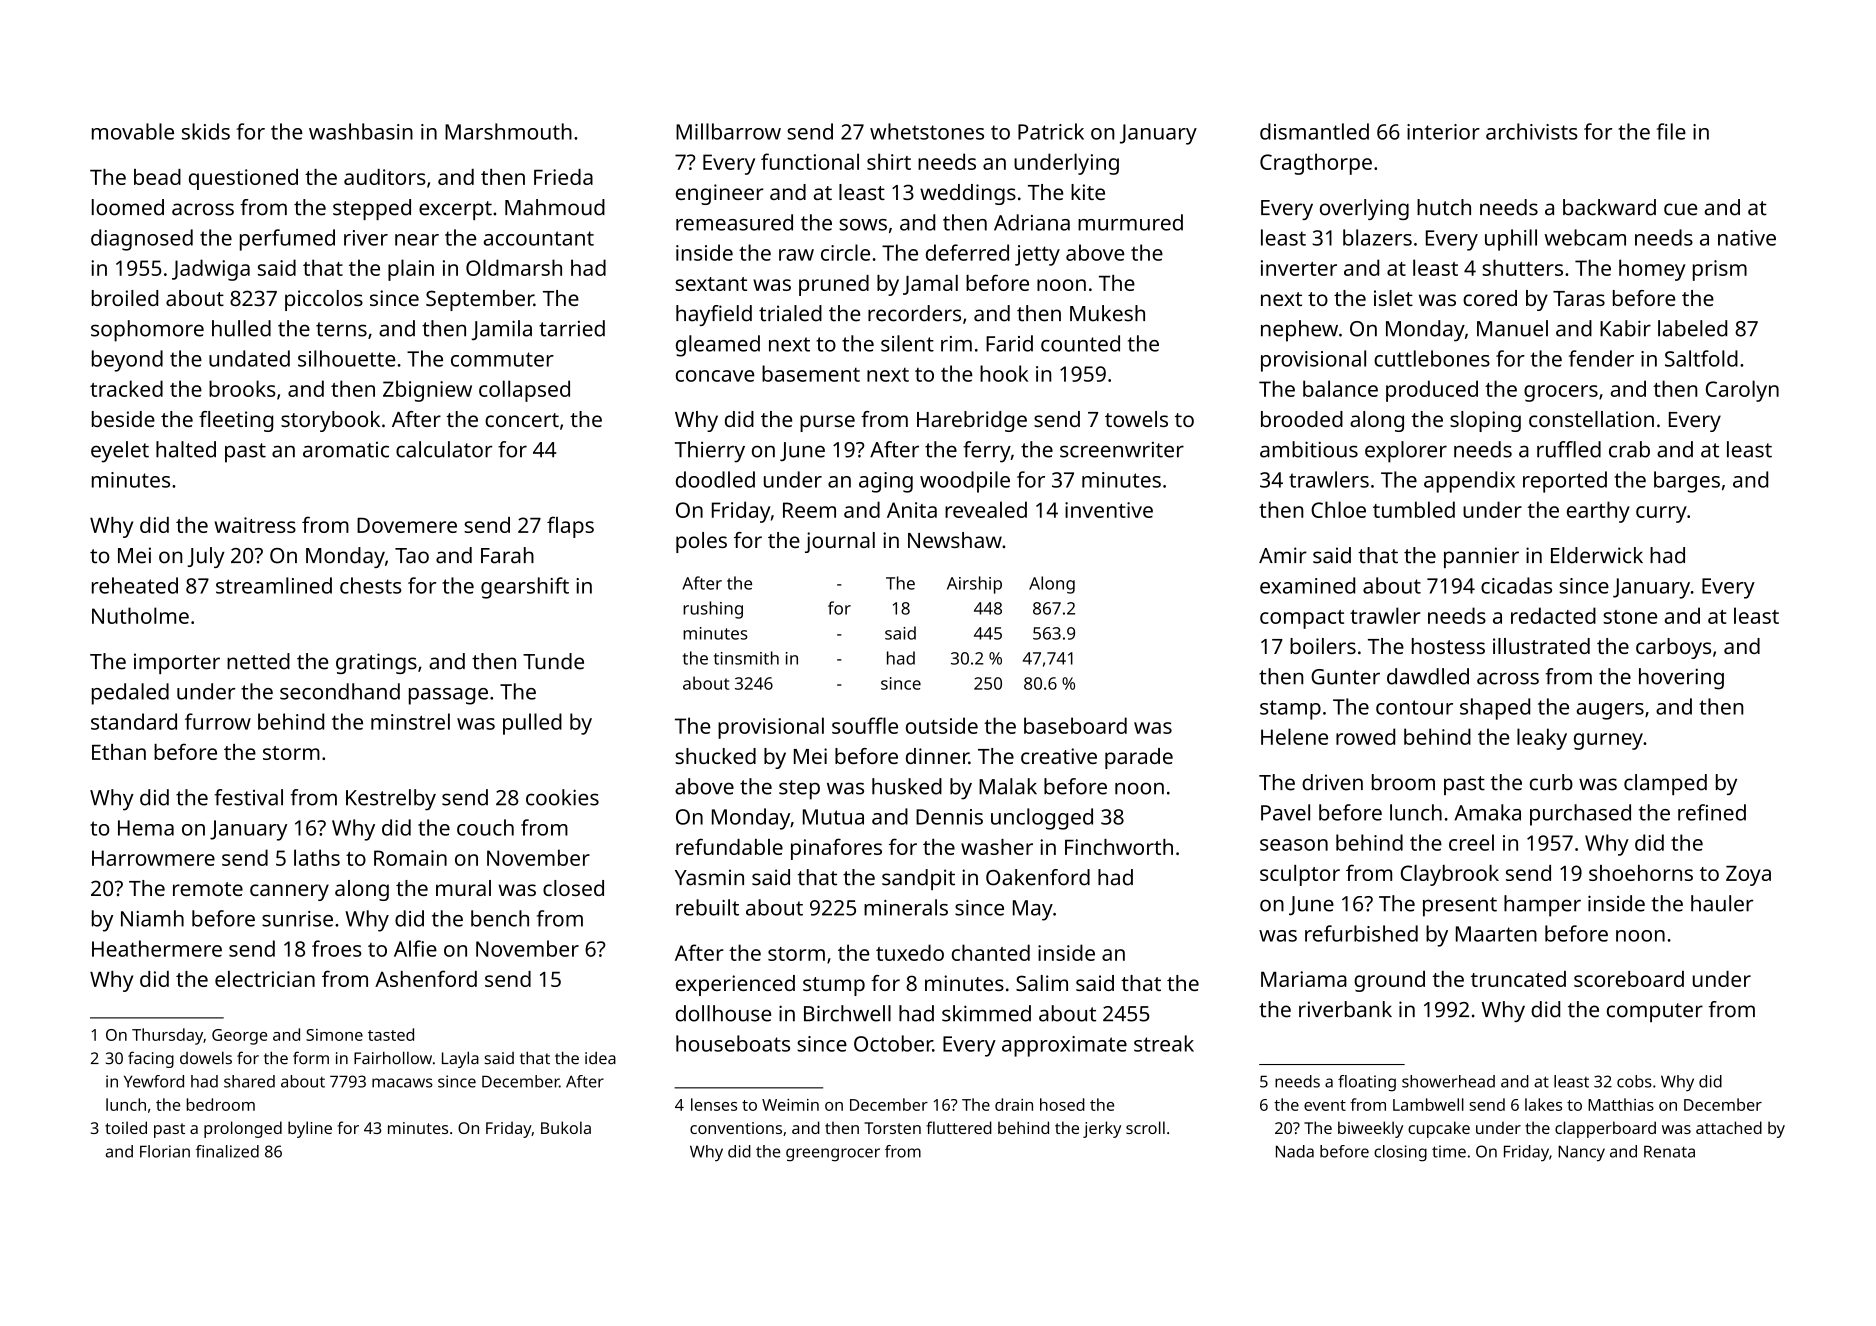 The width and height of the document is (1876, 1326). What do you see at coordinates (206, 131) in the document?
I see `skids` at bounding box center [206, 131].
